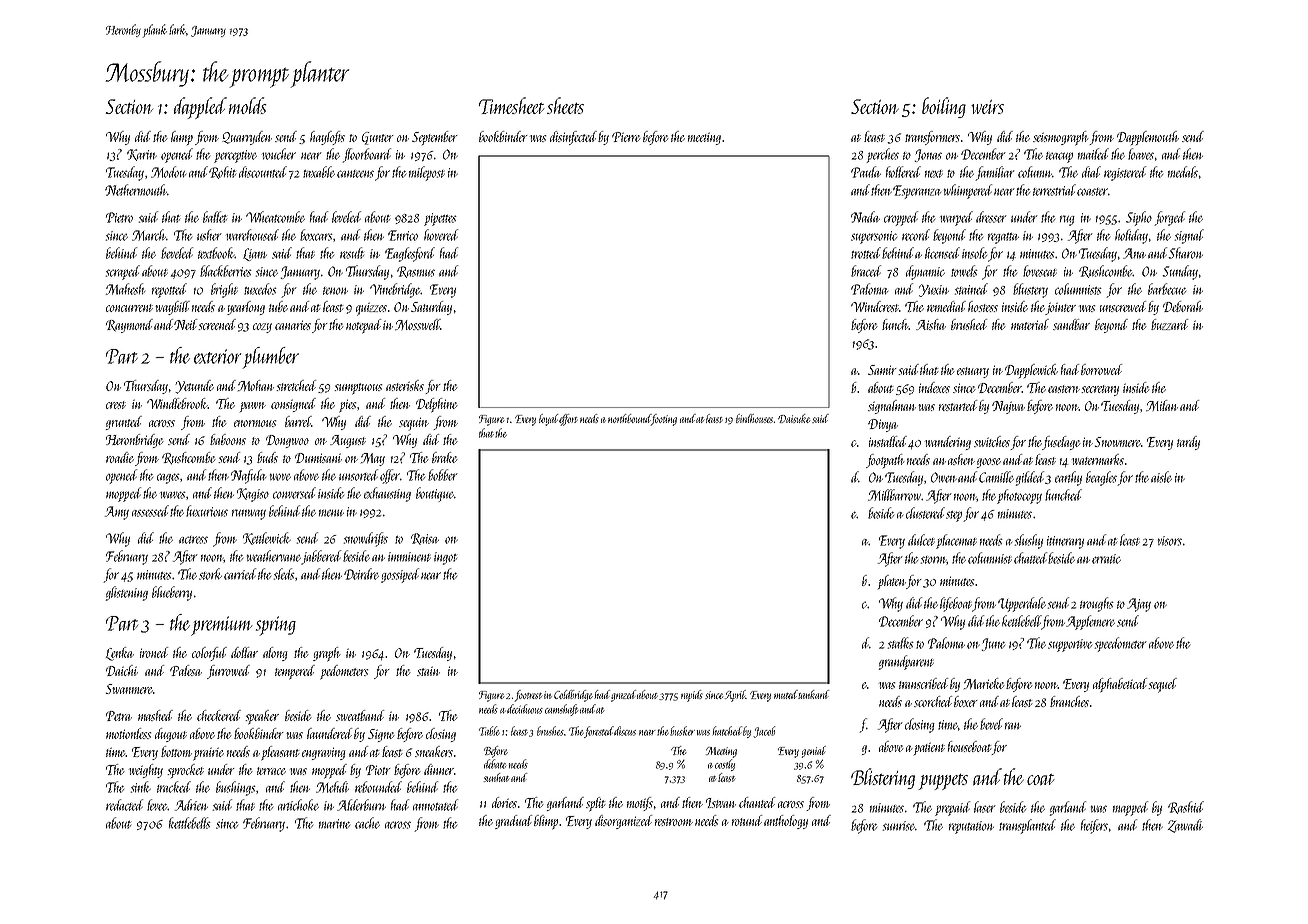  I want to click on visors, so click(1170, 541).
